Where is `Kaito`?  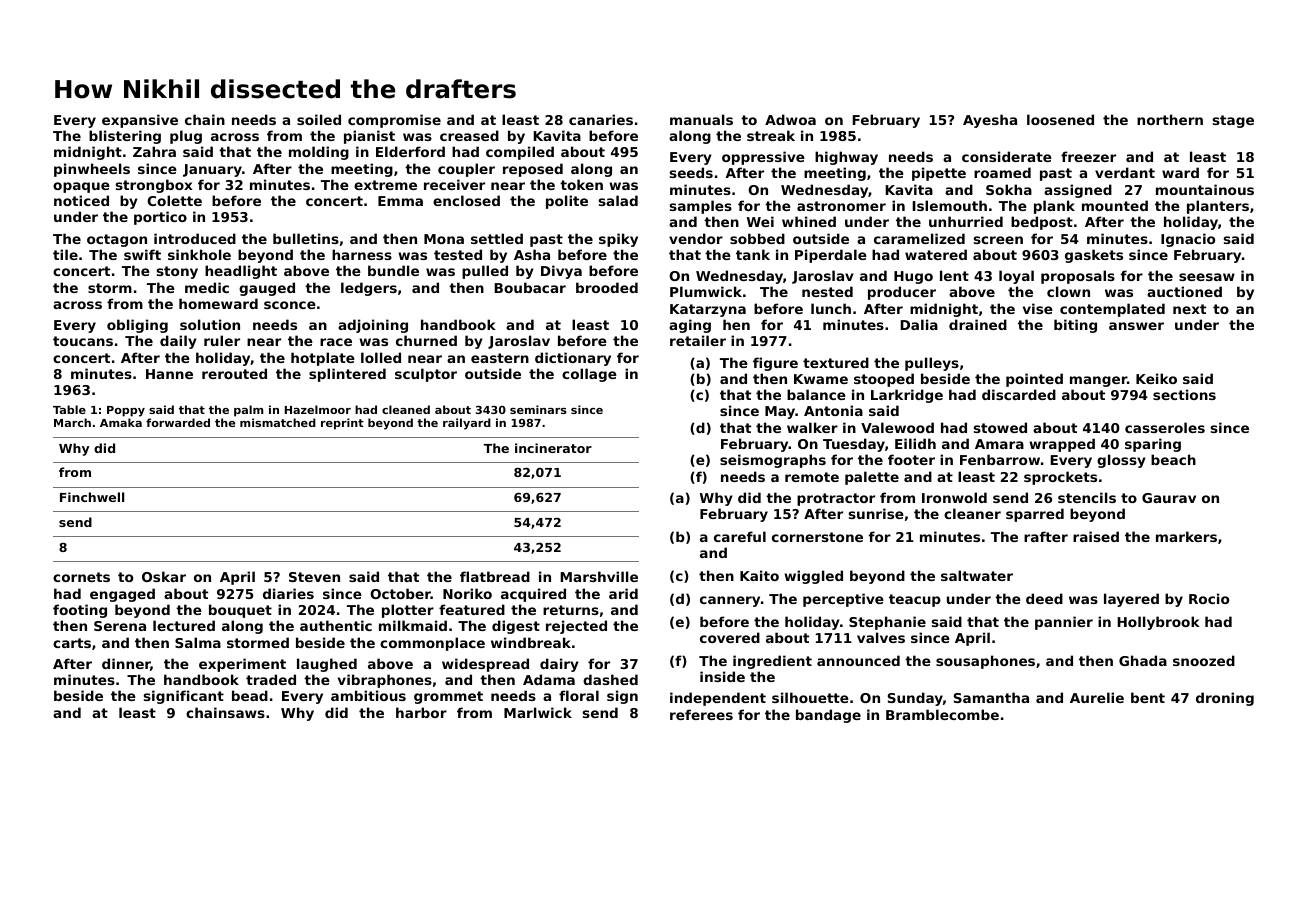 Kaito is located at coordinates (759, 575).
